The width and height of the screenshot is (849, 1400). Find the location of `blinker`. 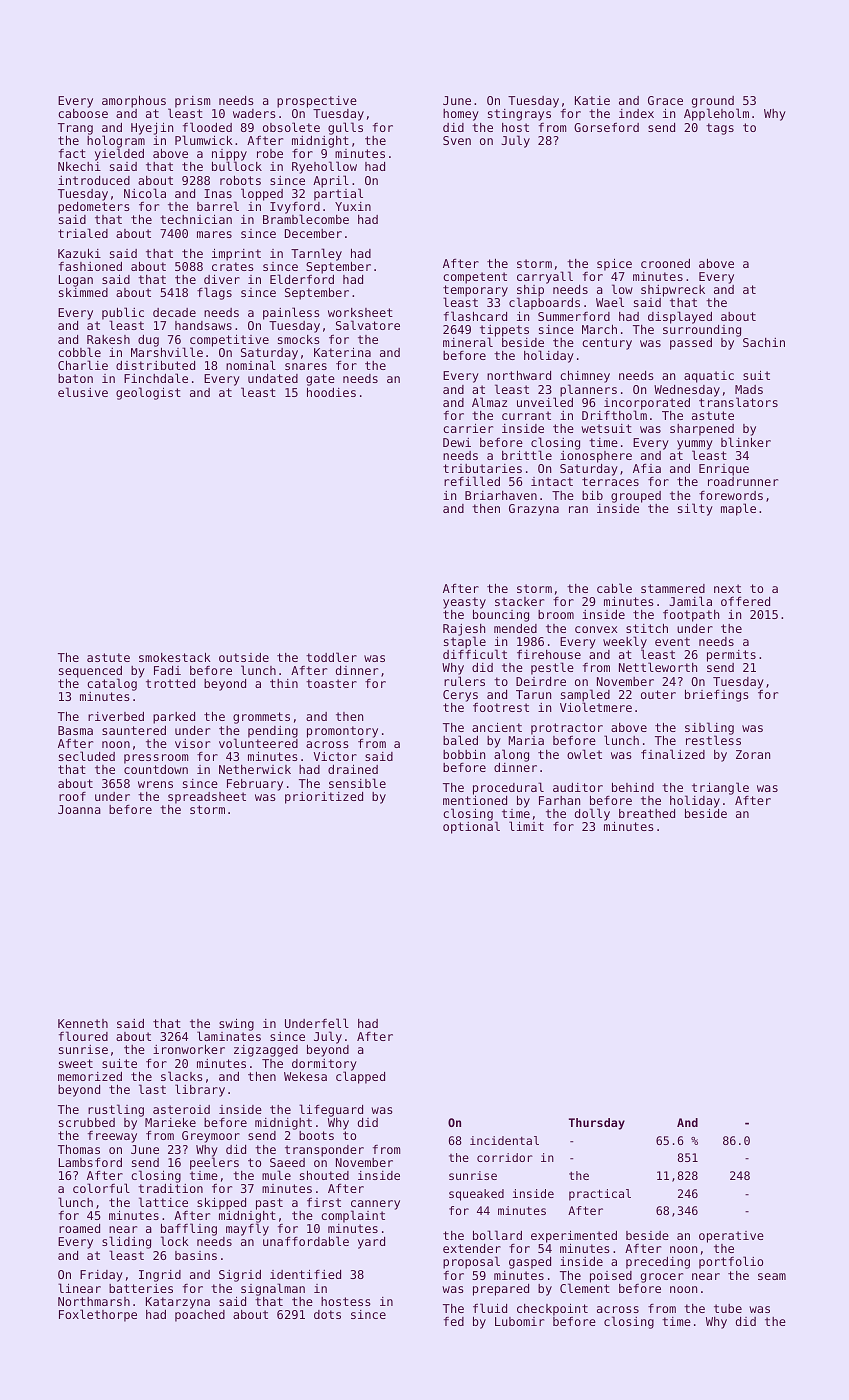

blinker is located at coordinates (746, 442).
